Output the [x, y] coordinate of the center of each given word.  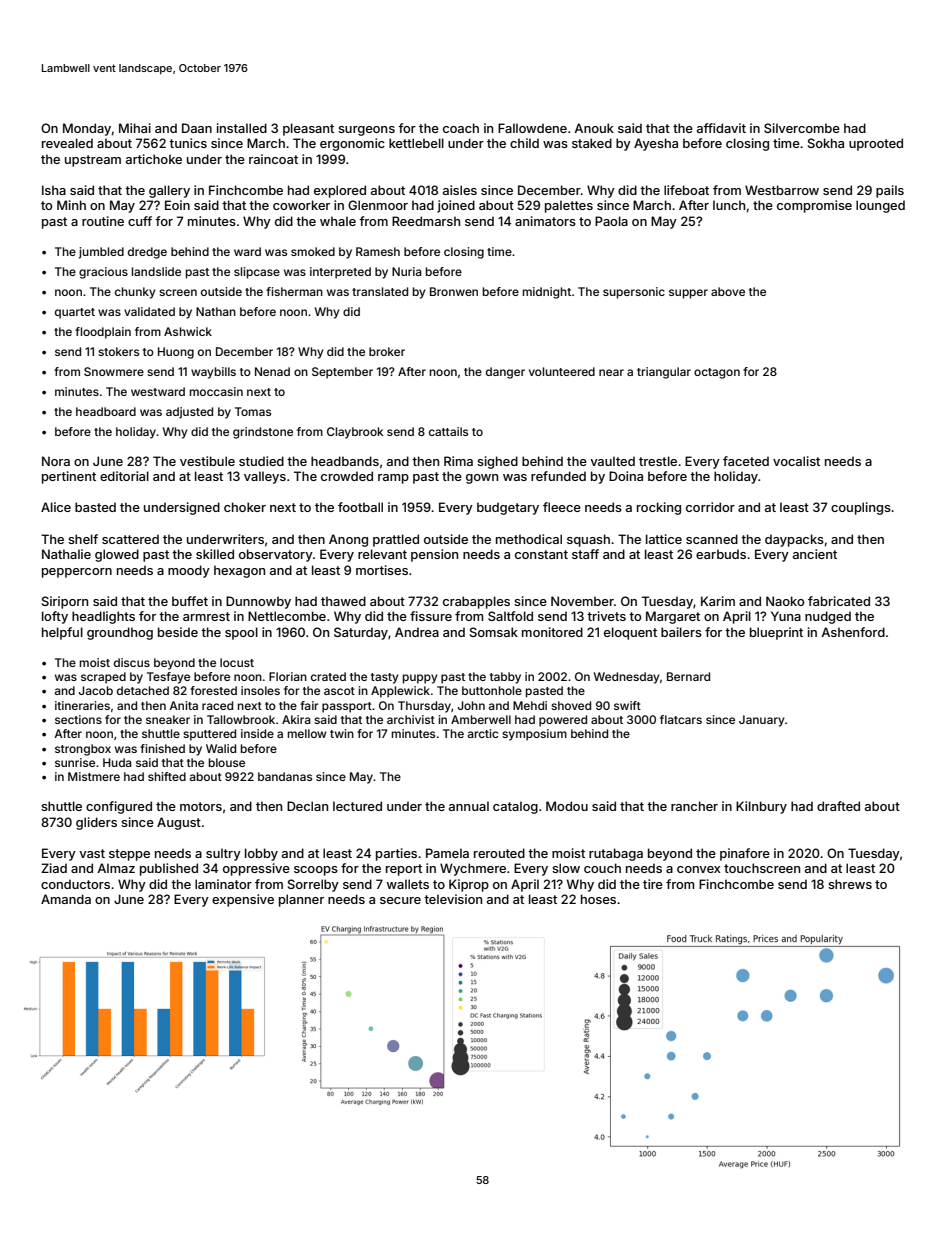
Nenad [272, 371]
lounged [880, 206]
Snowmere [114, 371]
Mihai [135, 128]
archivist [411, 719]
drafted [838, 806]
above [728, 291]
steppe [129, 855]
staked [592, 143]
